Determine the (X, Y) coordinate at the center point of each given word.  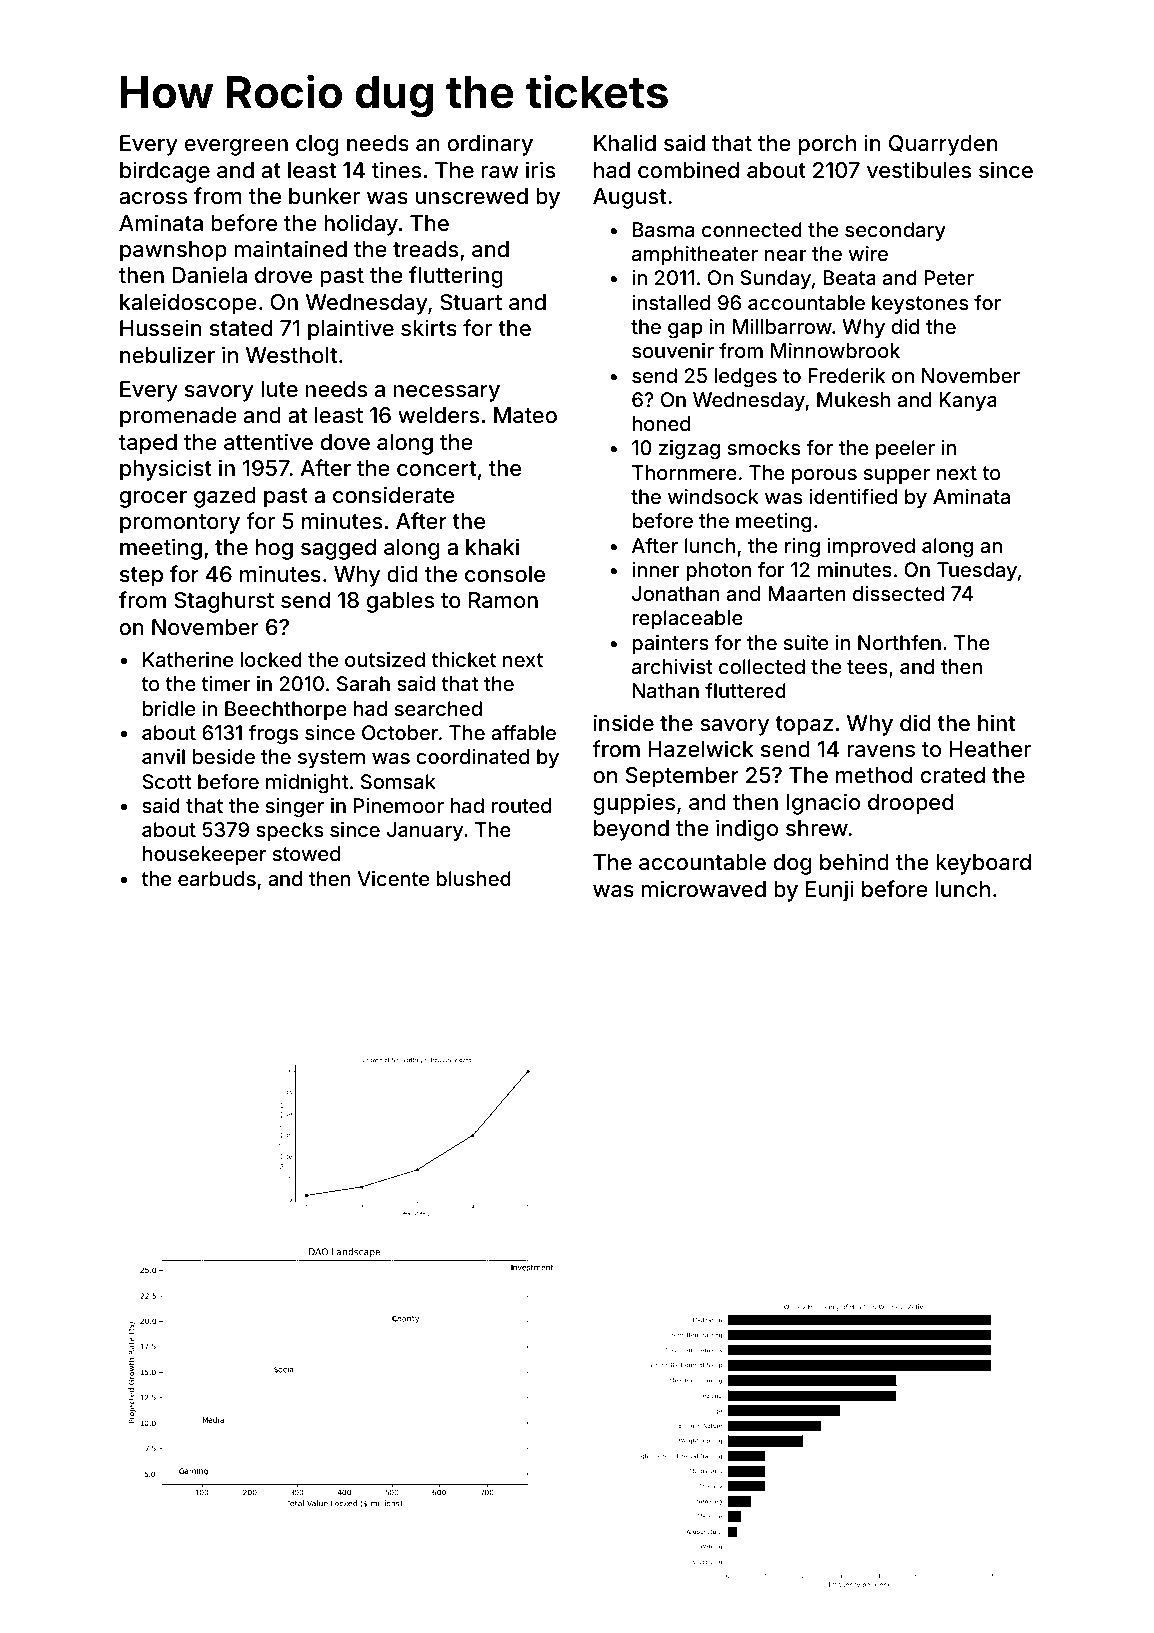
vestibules (919, 169)
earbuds (217, 878)
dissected (898, 593)
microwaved (704, 889)
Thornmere (684, 472)
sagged (338, 549)
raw (500, 172)
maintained (291, 249)
